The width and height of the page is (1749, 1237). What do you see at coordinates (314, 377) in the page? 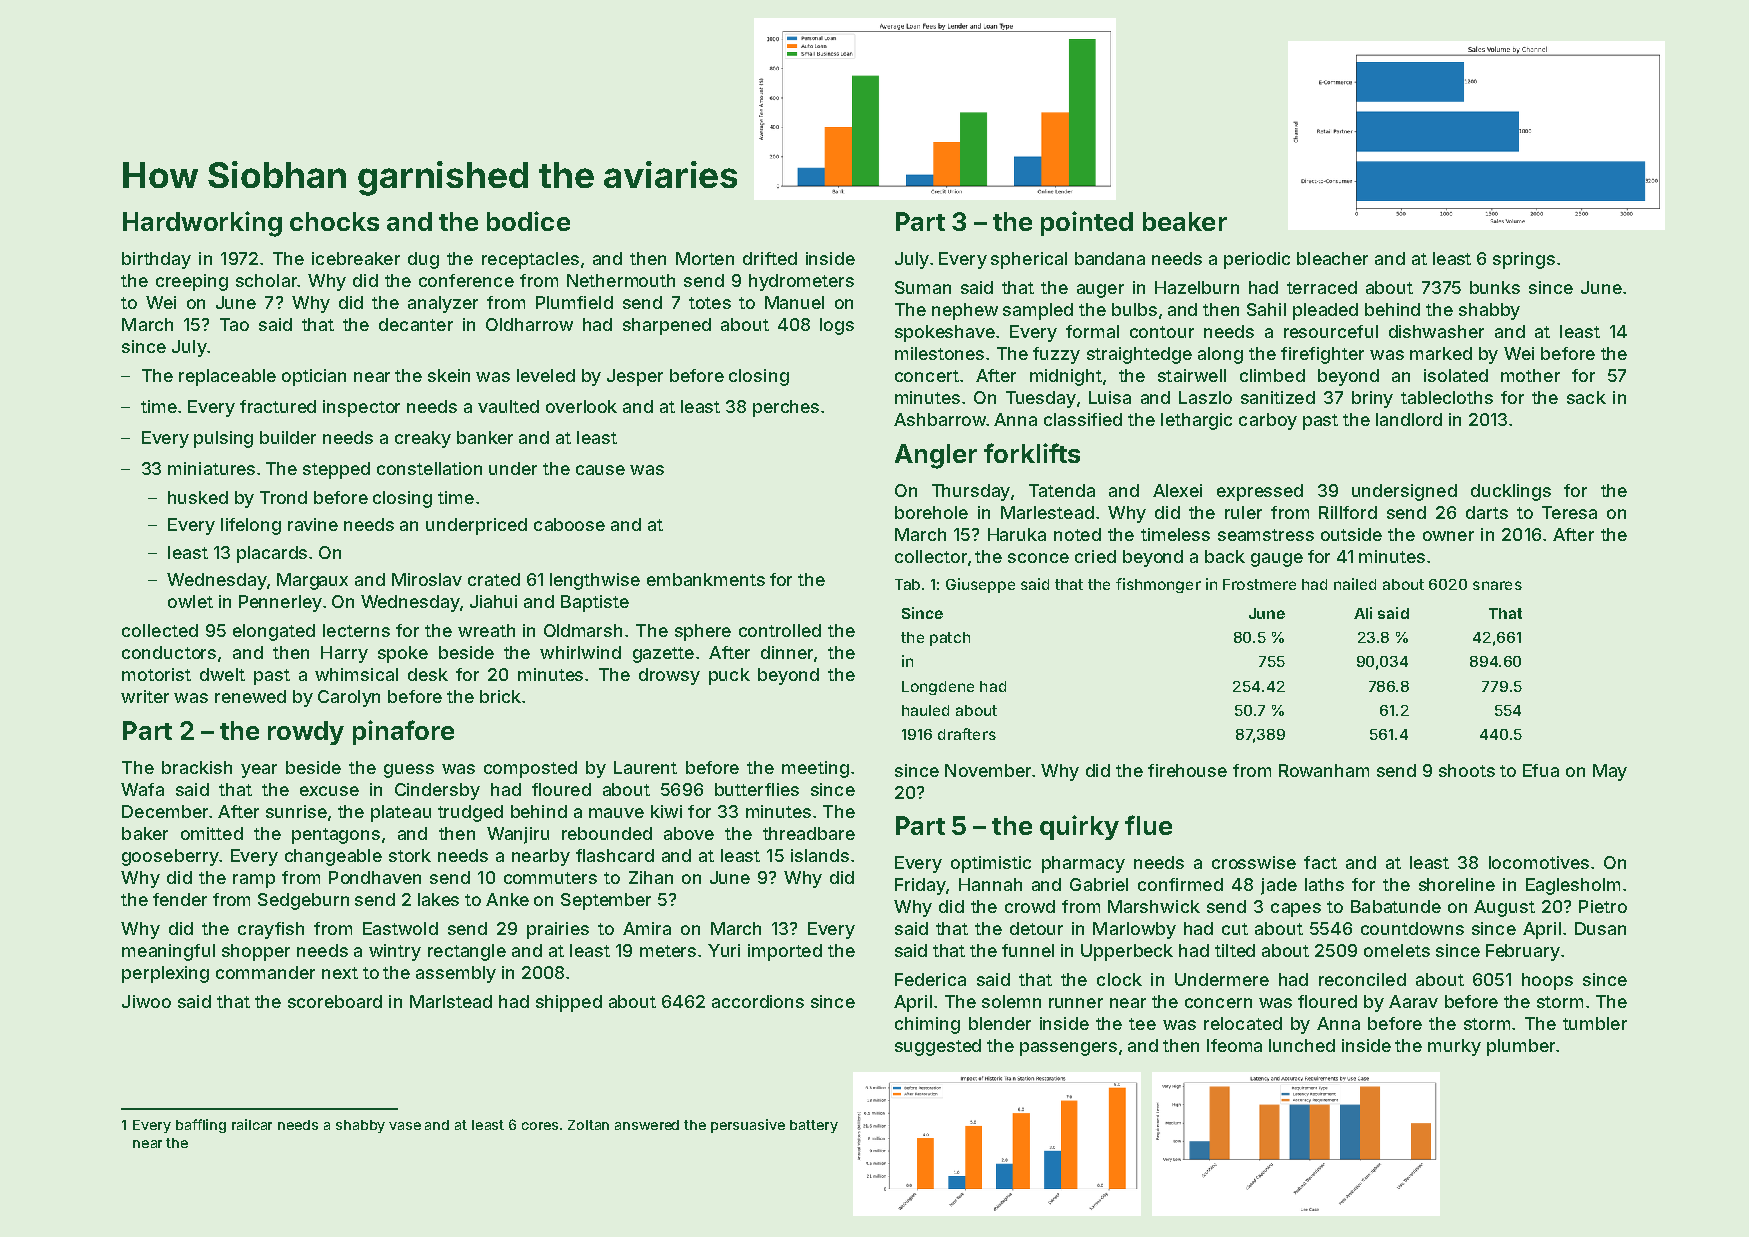
I see `optician` at bounding box center [314, 377].
